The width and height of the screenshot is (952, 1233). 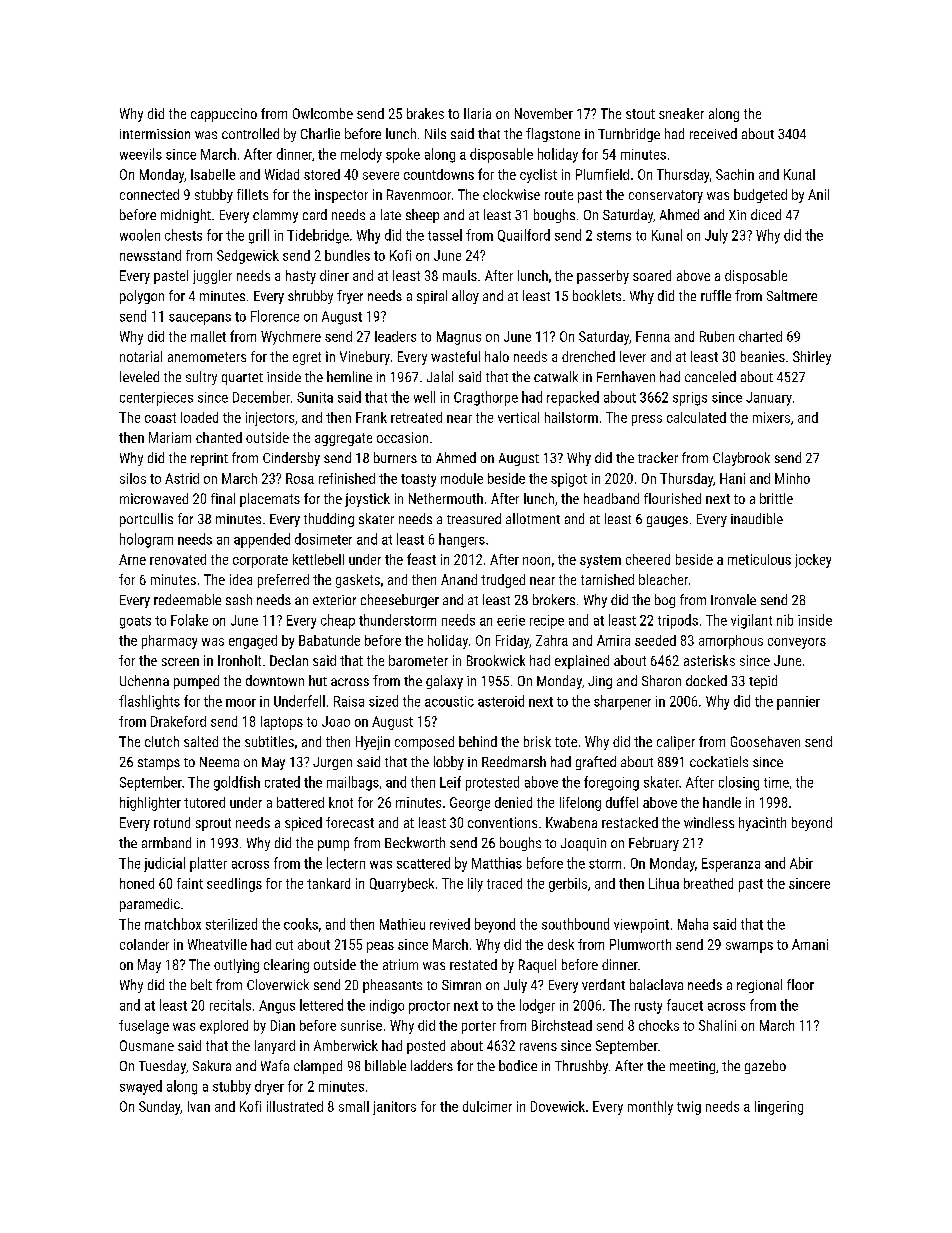 I want to click on received, so click(x=713, y=133).
